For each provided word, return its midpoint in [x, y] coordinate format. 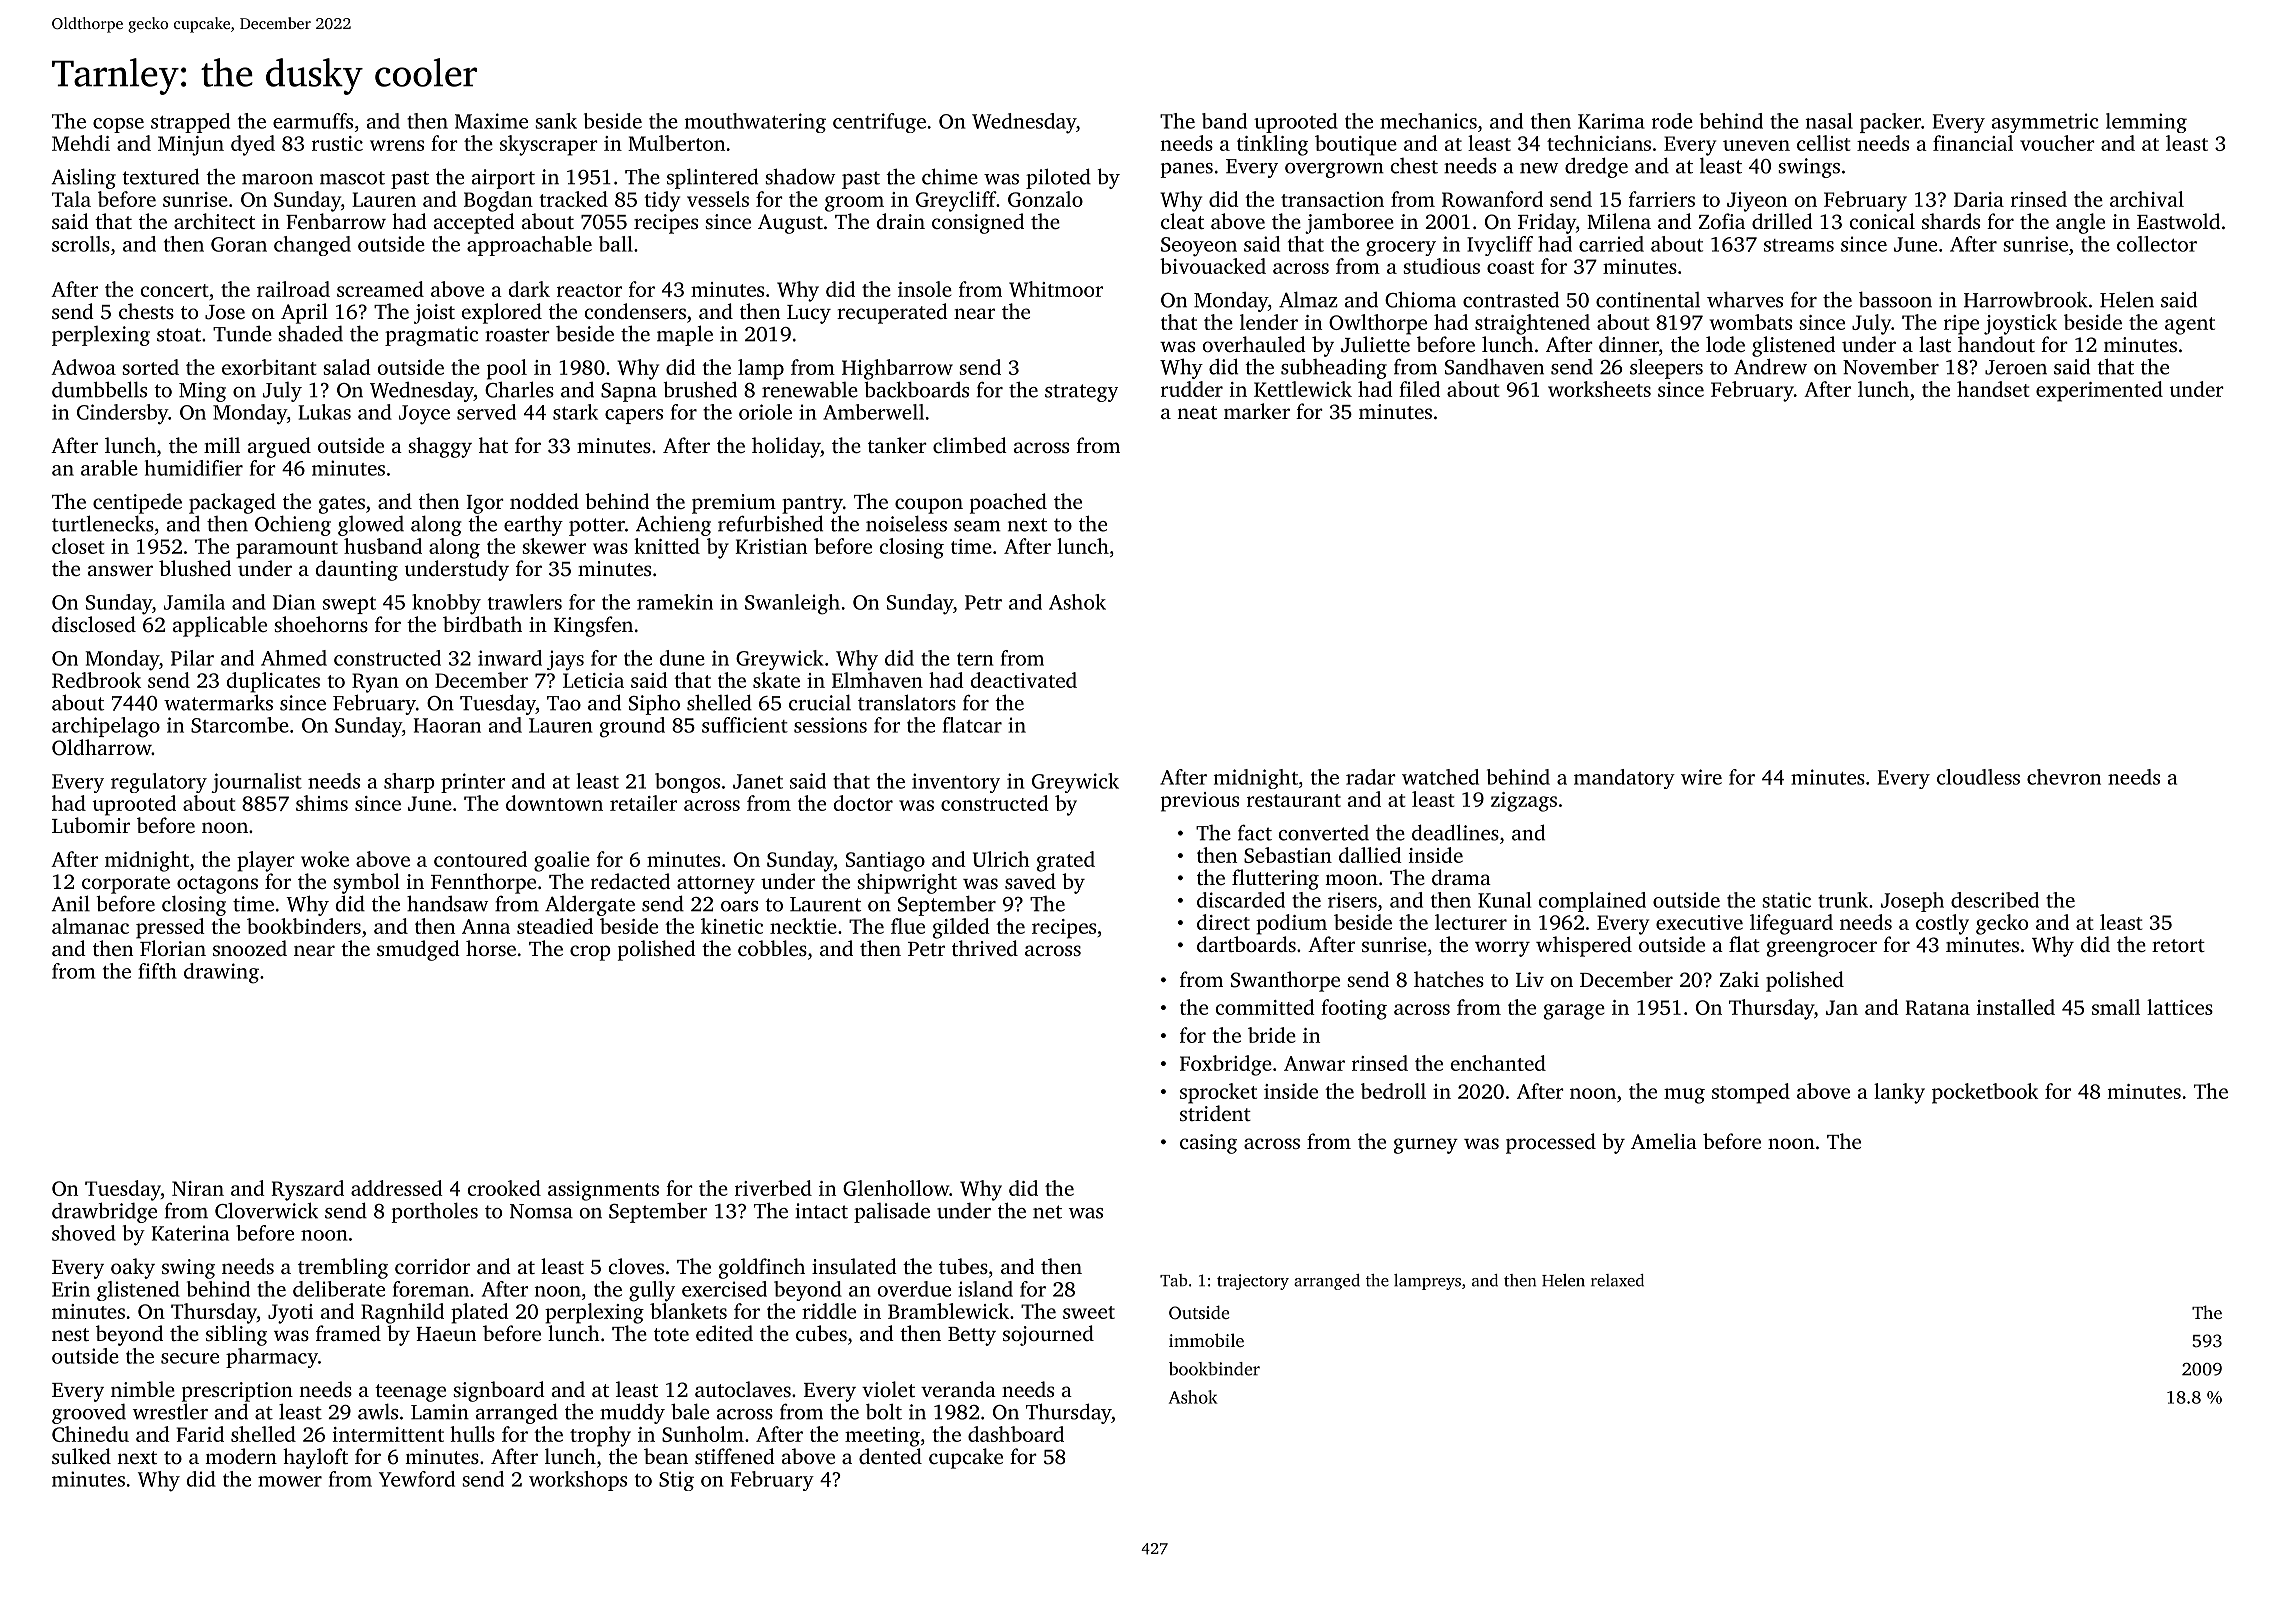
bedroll [1393, 1091]
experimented [2099, 391]
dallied [1370, 855]
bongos [687, 783]
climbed [970, 445]
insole [925, 289]
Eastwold [2178, 221]
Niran [198, 1188]
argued [279, 447]
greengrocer [1822, 949]
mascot [352, 178]
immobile [1206, 1340]
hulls [472, 1434]
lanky [1899, 1093]
